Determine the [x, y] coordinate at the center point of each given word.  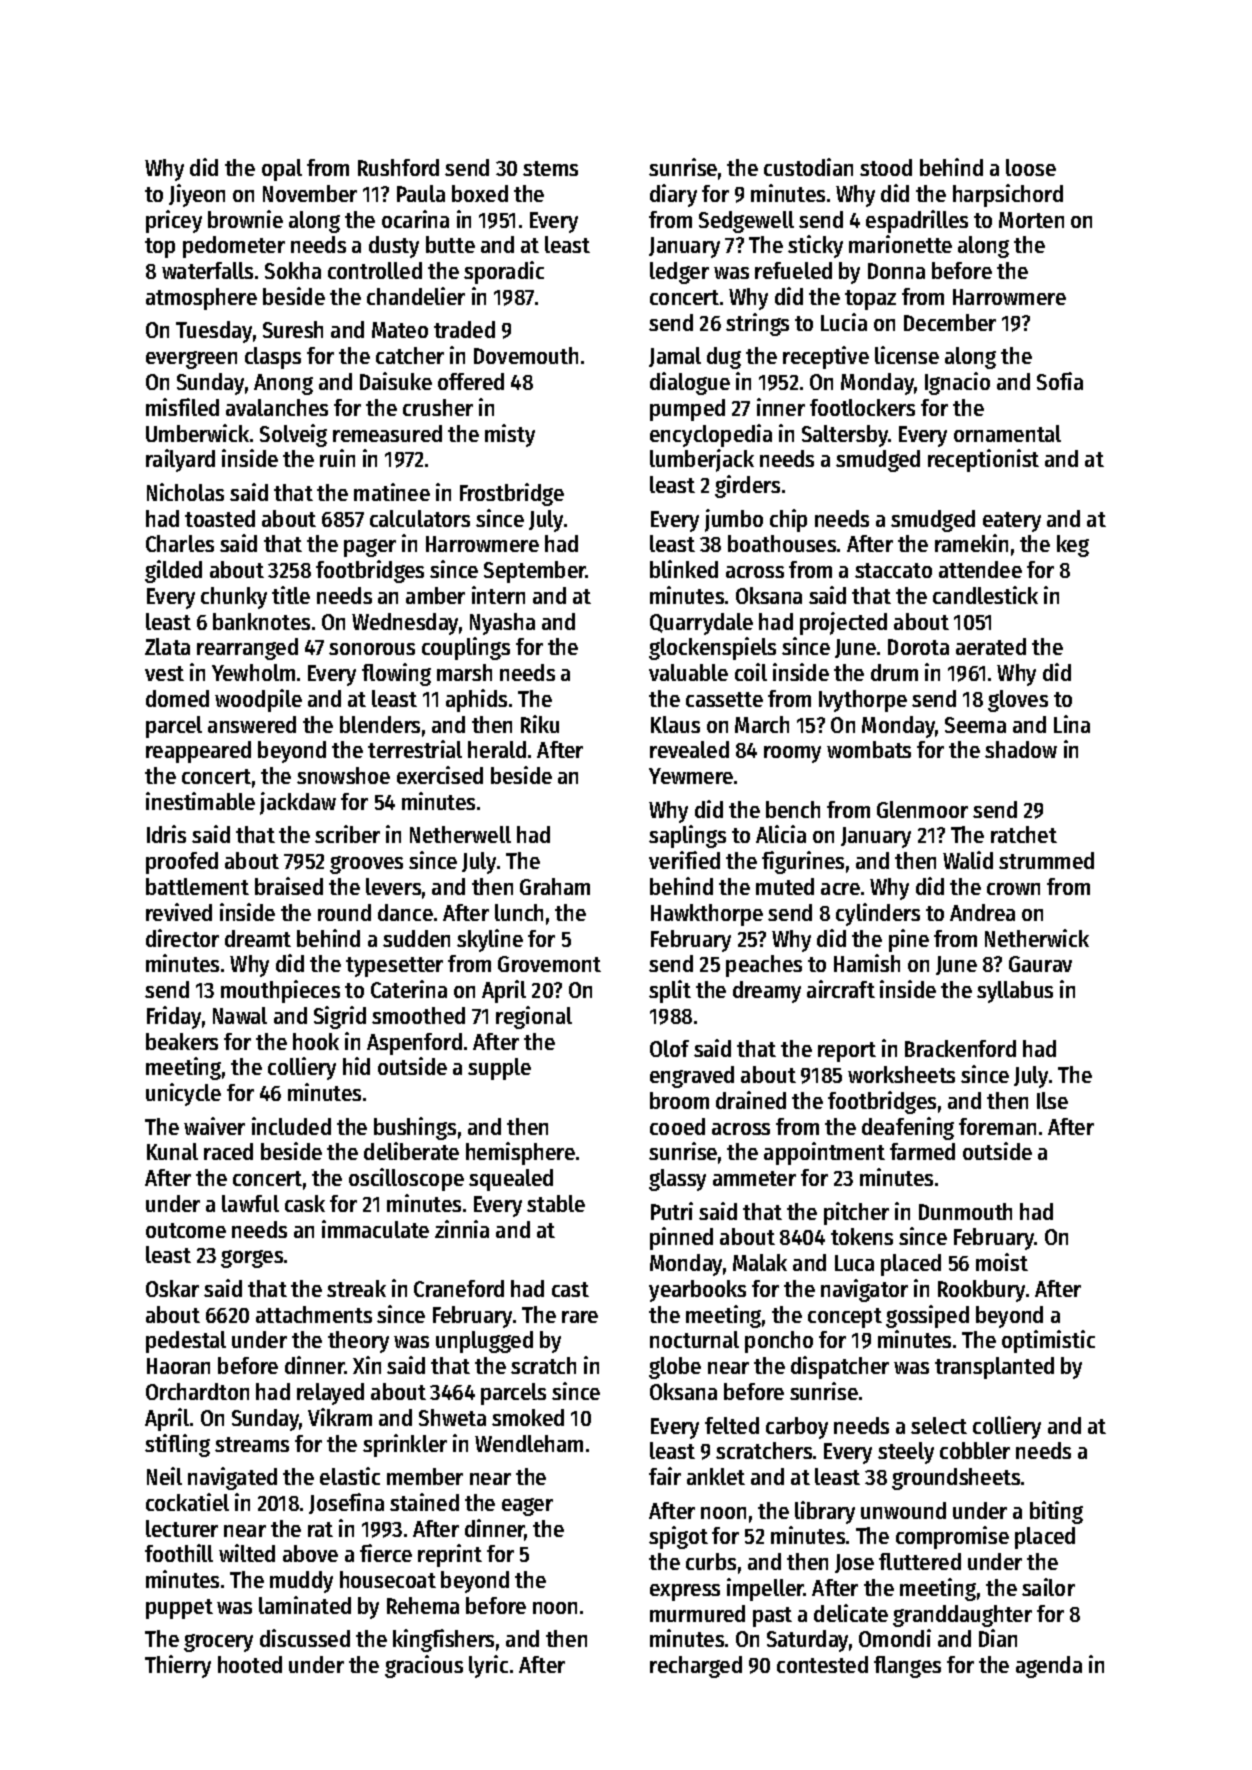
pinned [681, 1238]
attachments [314, 1314]
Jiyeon [197, 195]
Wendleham [529, 1443]
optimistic [1048, 1341]
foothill [179, 1553]
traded [464, 329]
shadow [1021, 749]
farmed [922, 1151]
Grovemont [549, 964]
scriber [347, 834]
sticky [815, 246]
